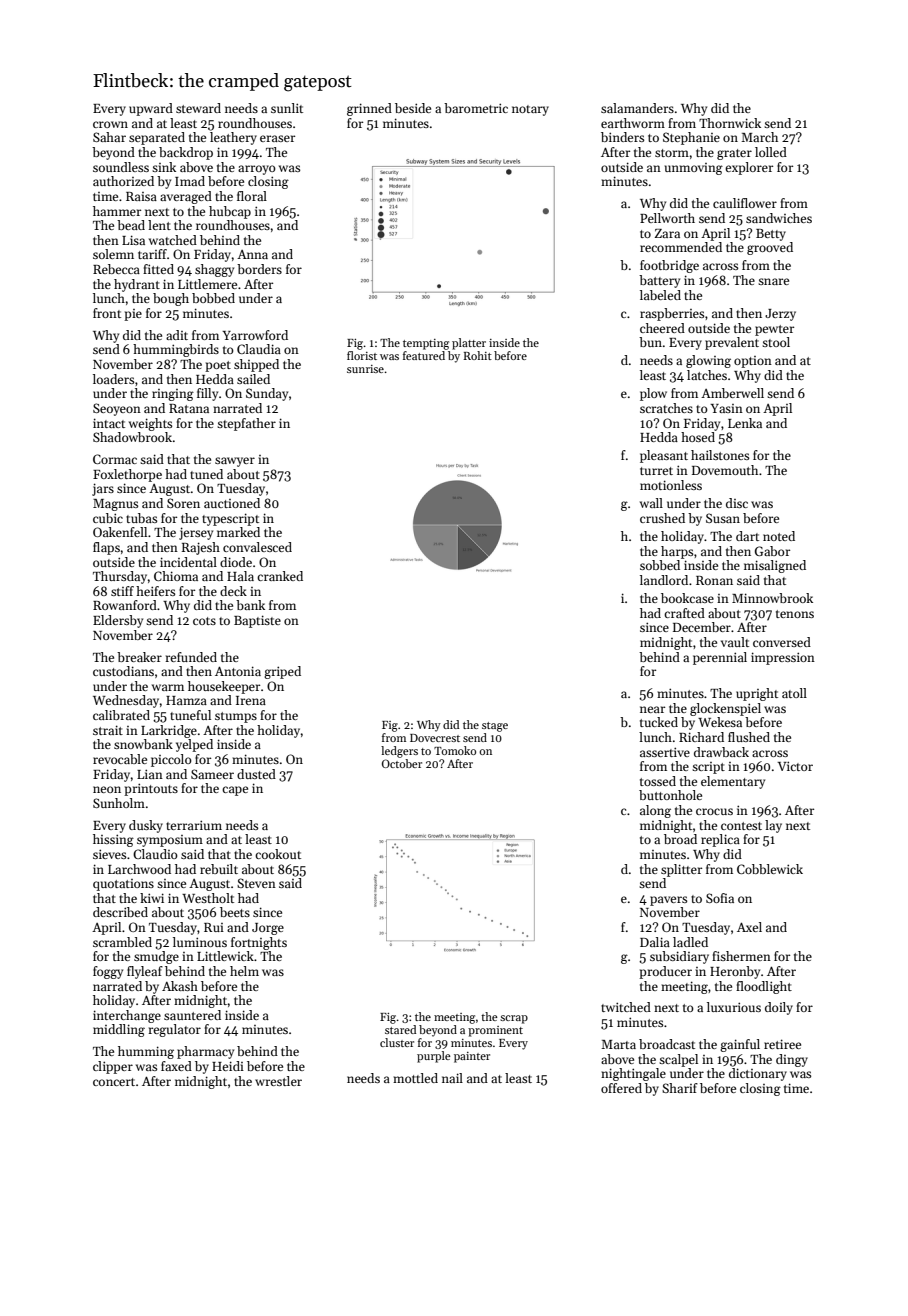  Describe the element at coordinates (637, 108) in the page. I see `salamanders` at that location.
